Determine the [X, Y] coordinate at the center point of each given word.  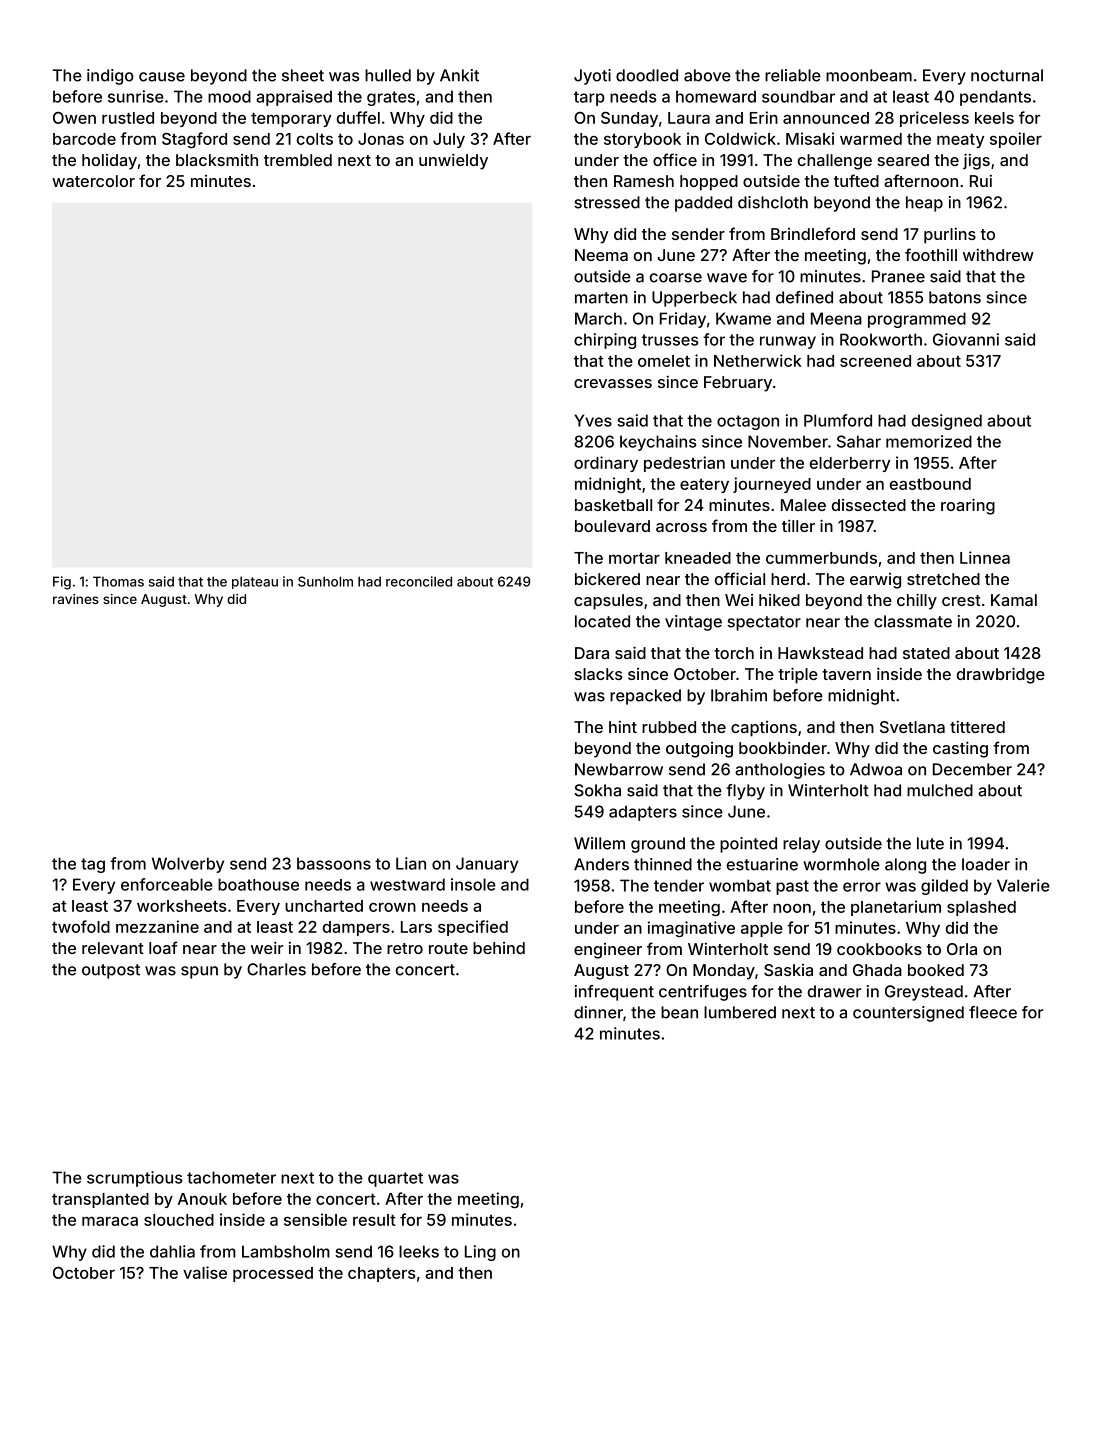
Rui [981, 181]
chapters [381, 1274]
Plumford [838, 420]
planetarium [896, 908]
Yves [593, 420]
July [449, 140]
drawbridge [1001, 675]
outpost [111, 971]
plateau [255, 582]
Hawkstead [820, 653]
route [448, 948]
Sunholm [325, 581]
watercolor [93, 181]
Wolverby [188, 865]
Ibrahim [739, 695]
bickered [607, 579]
